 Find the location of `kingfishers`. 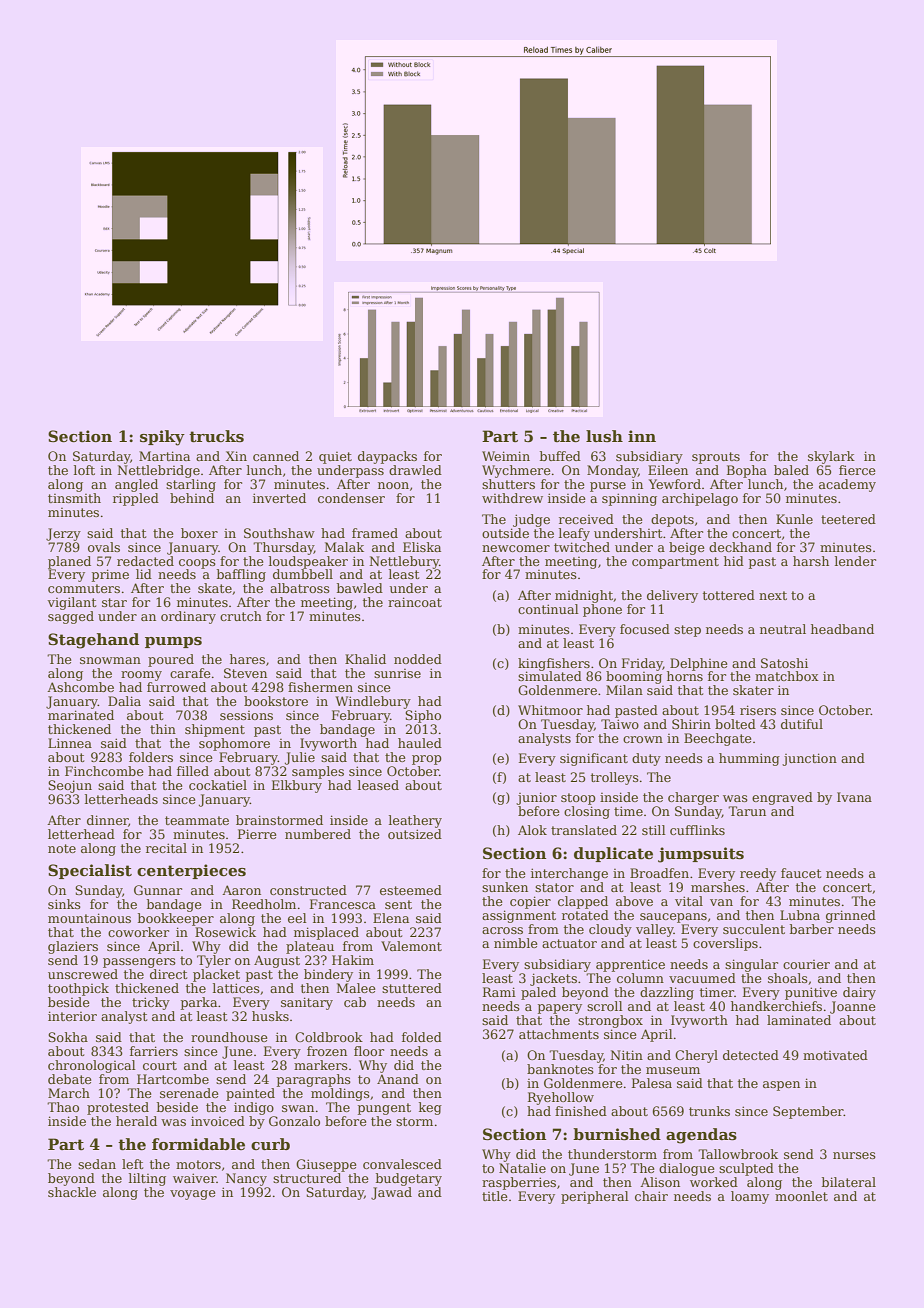

kingfishers is located at coordinates (554, 664).
